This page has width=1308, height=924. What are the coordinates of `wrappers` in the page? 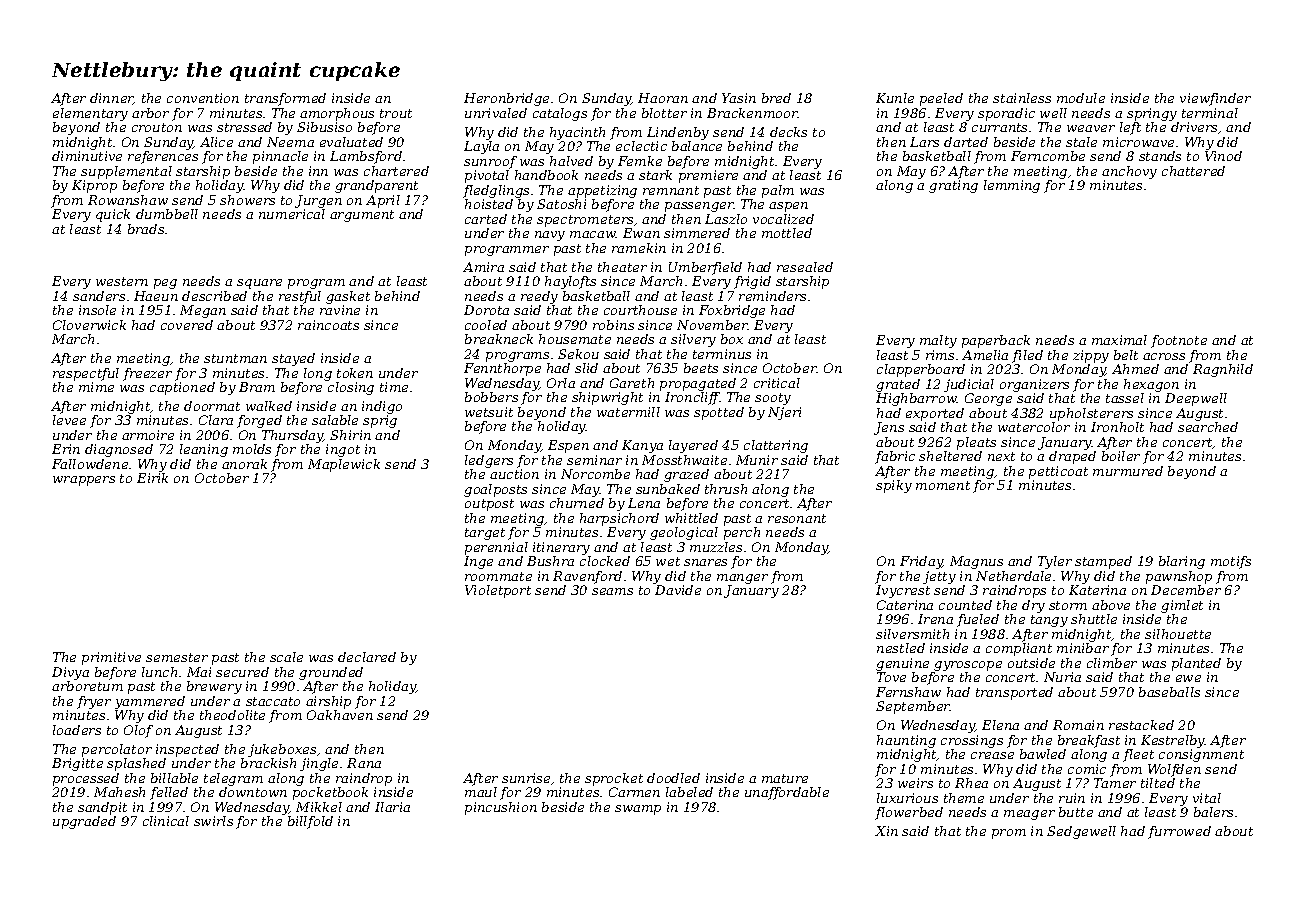 It's located at (84, 481).
